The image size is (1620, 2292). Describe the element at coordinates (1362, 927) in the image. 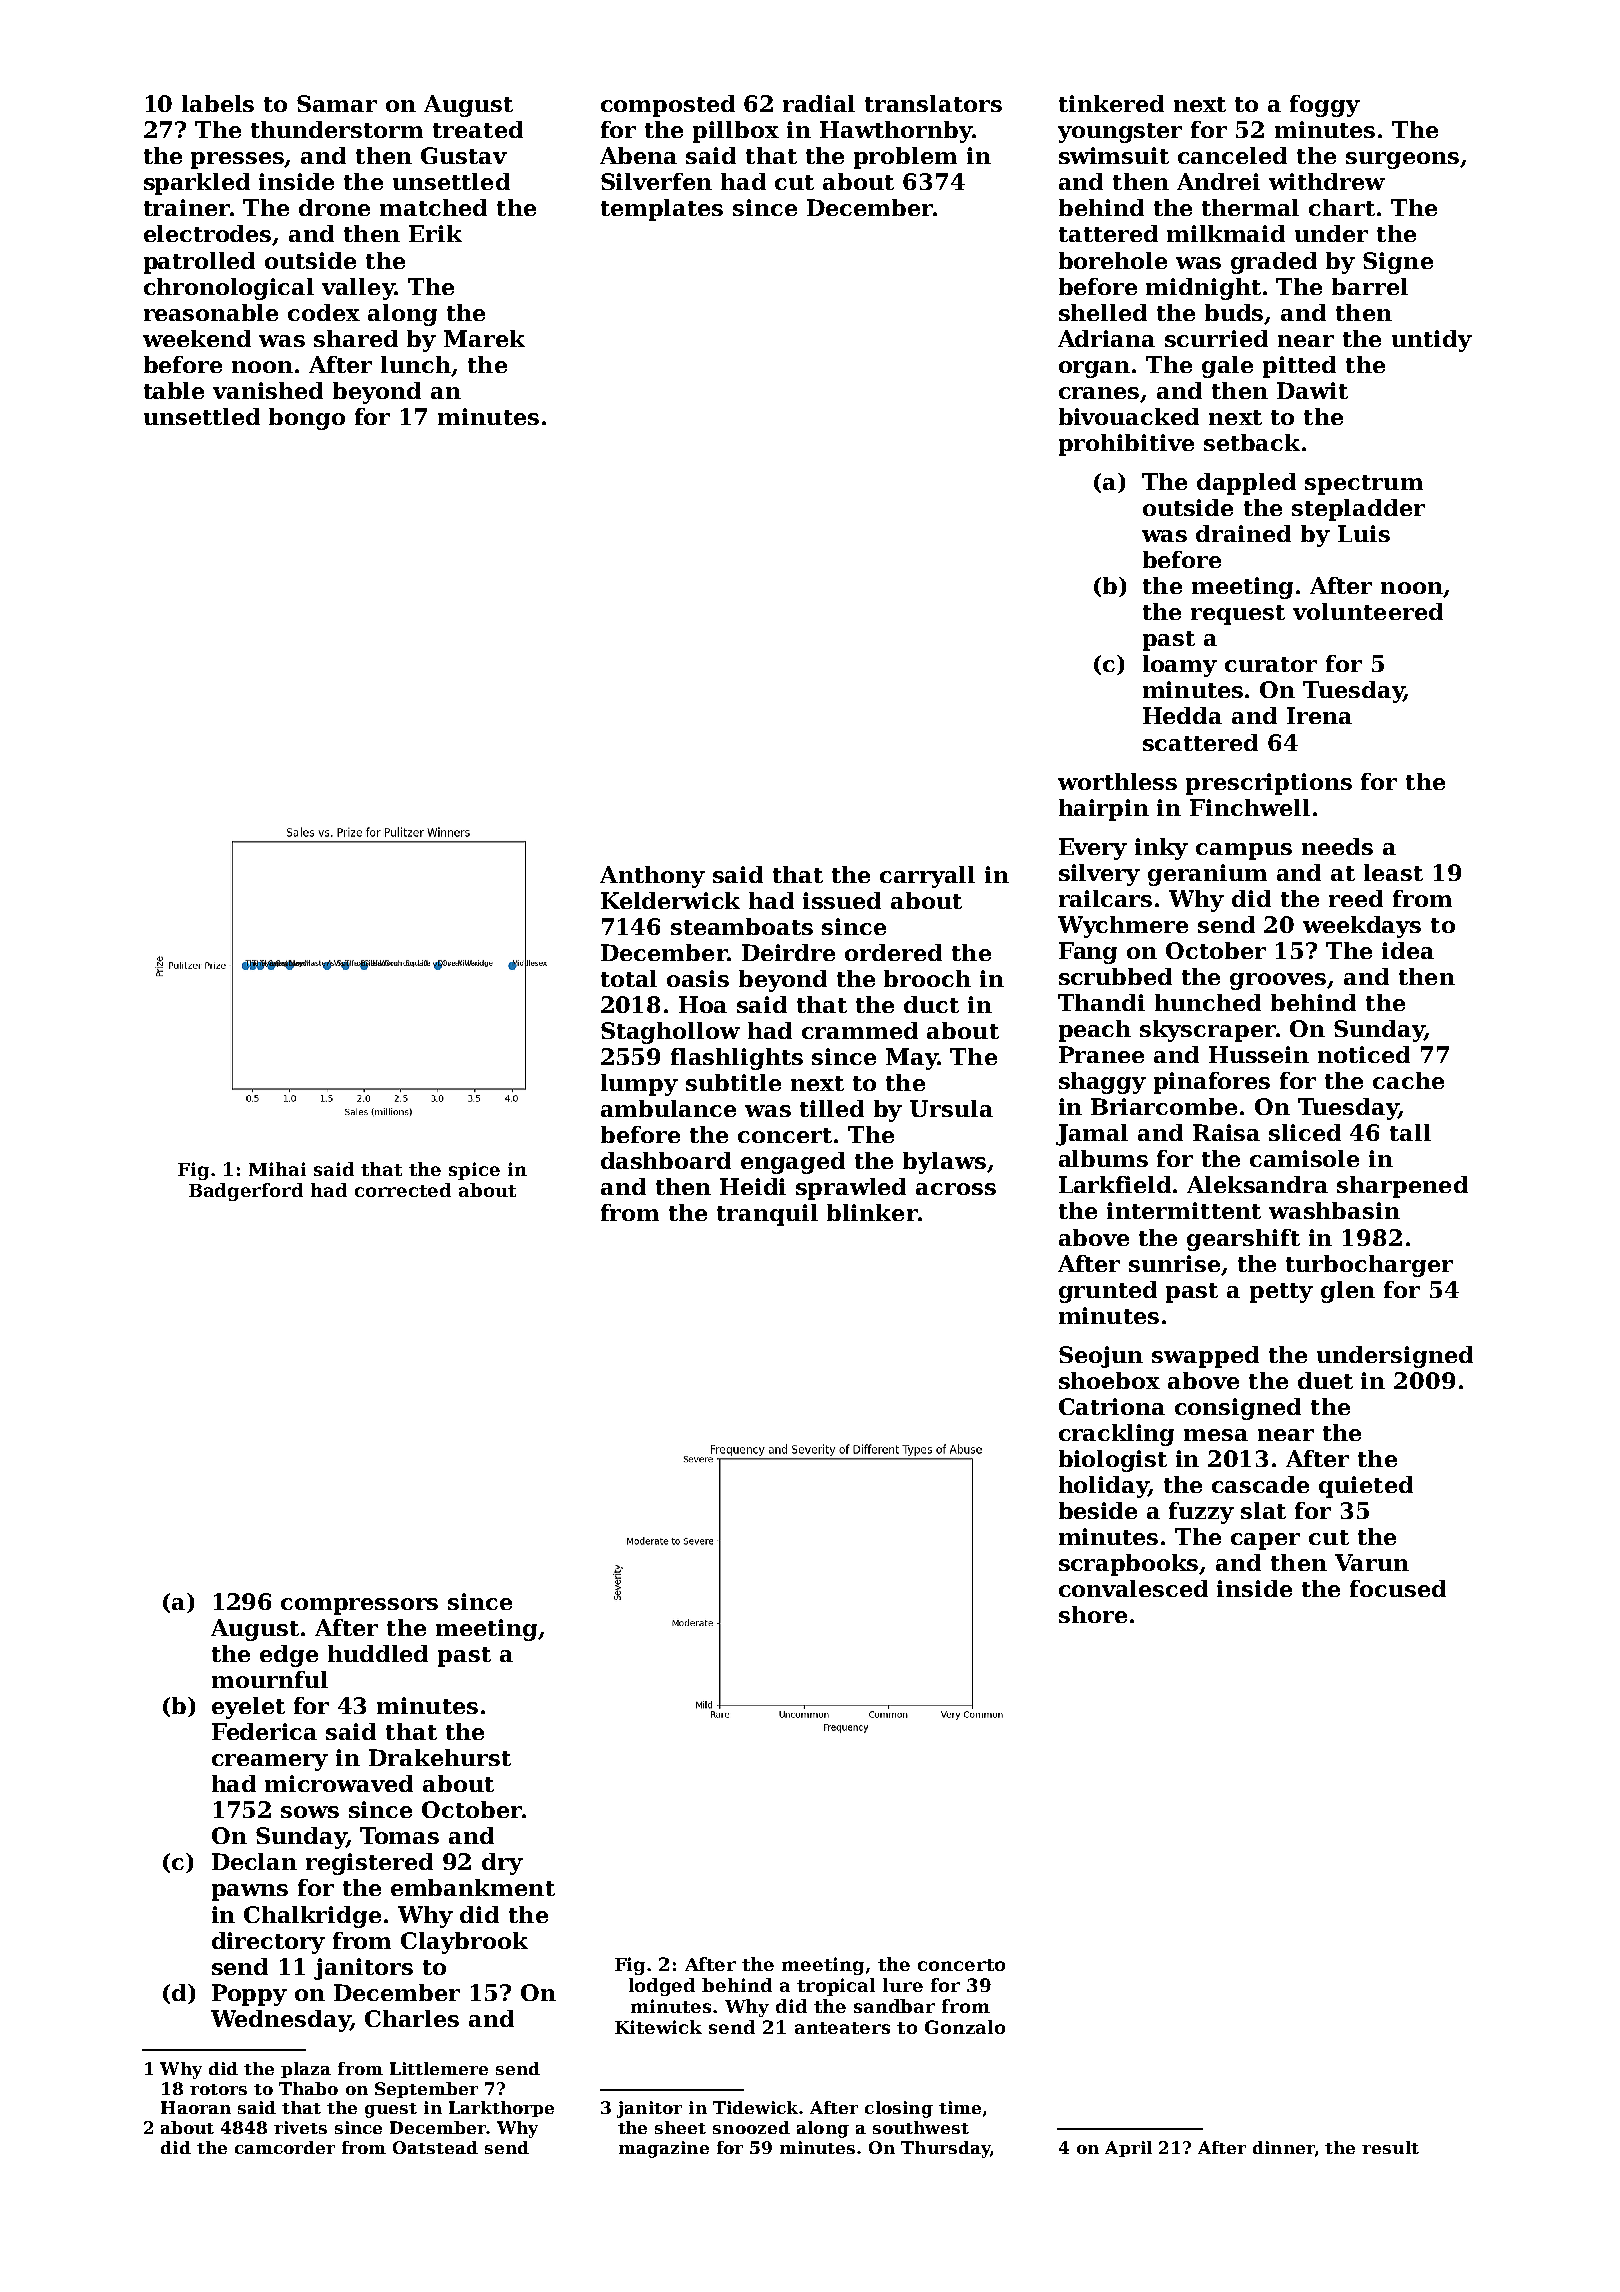

I see `weekdays` at that location.
